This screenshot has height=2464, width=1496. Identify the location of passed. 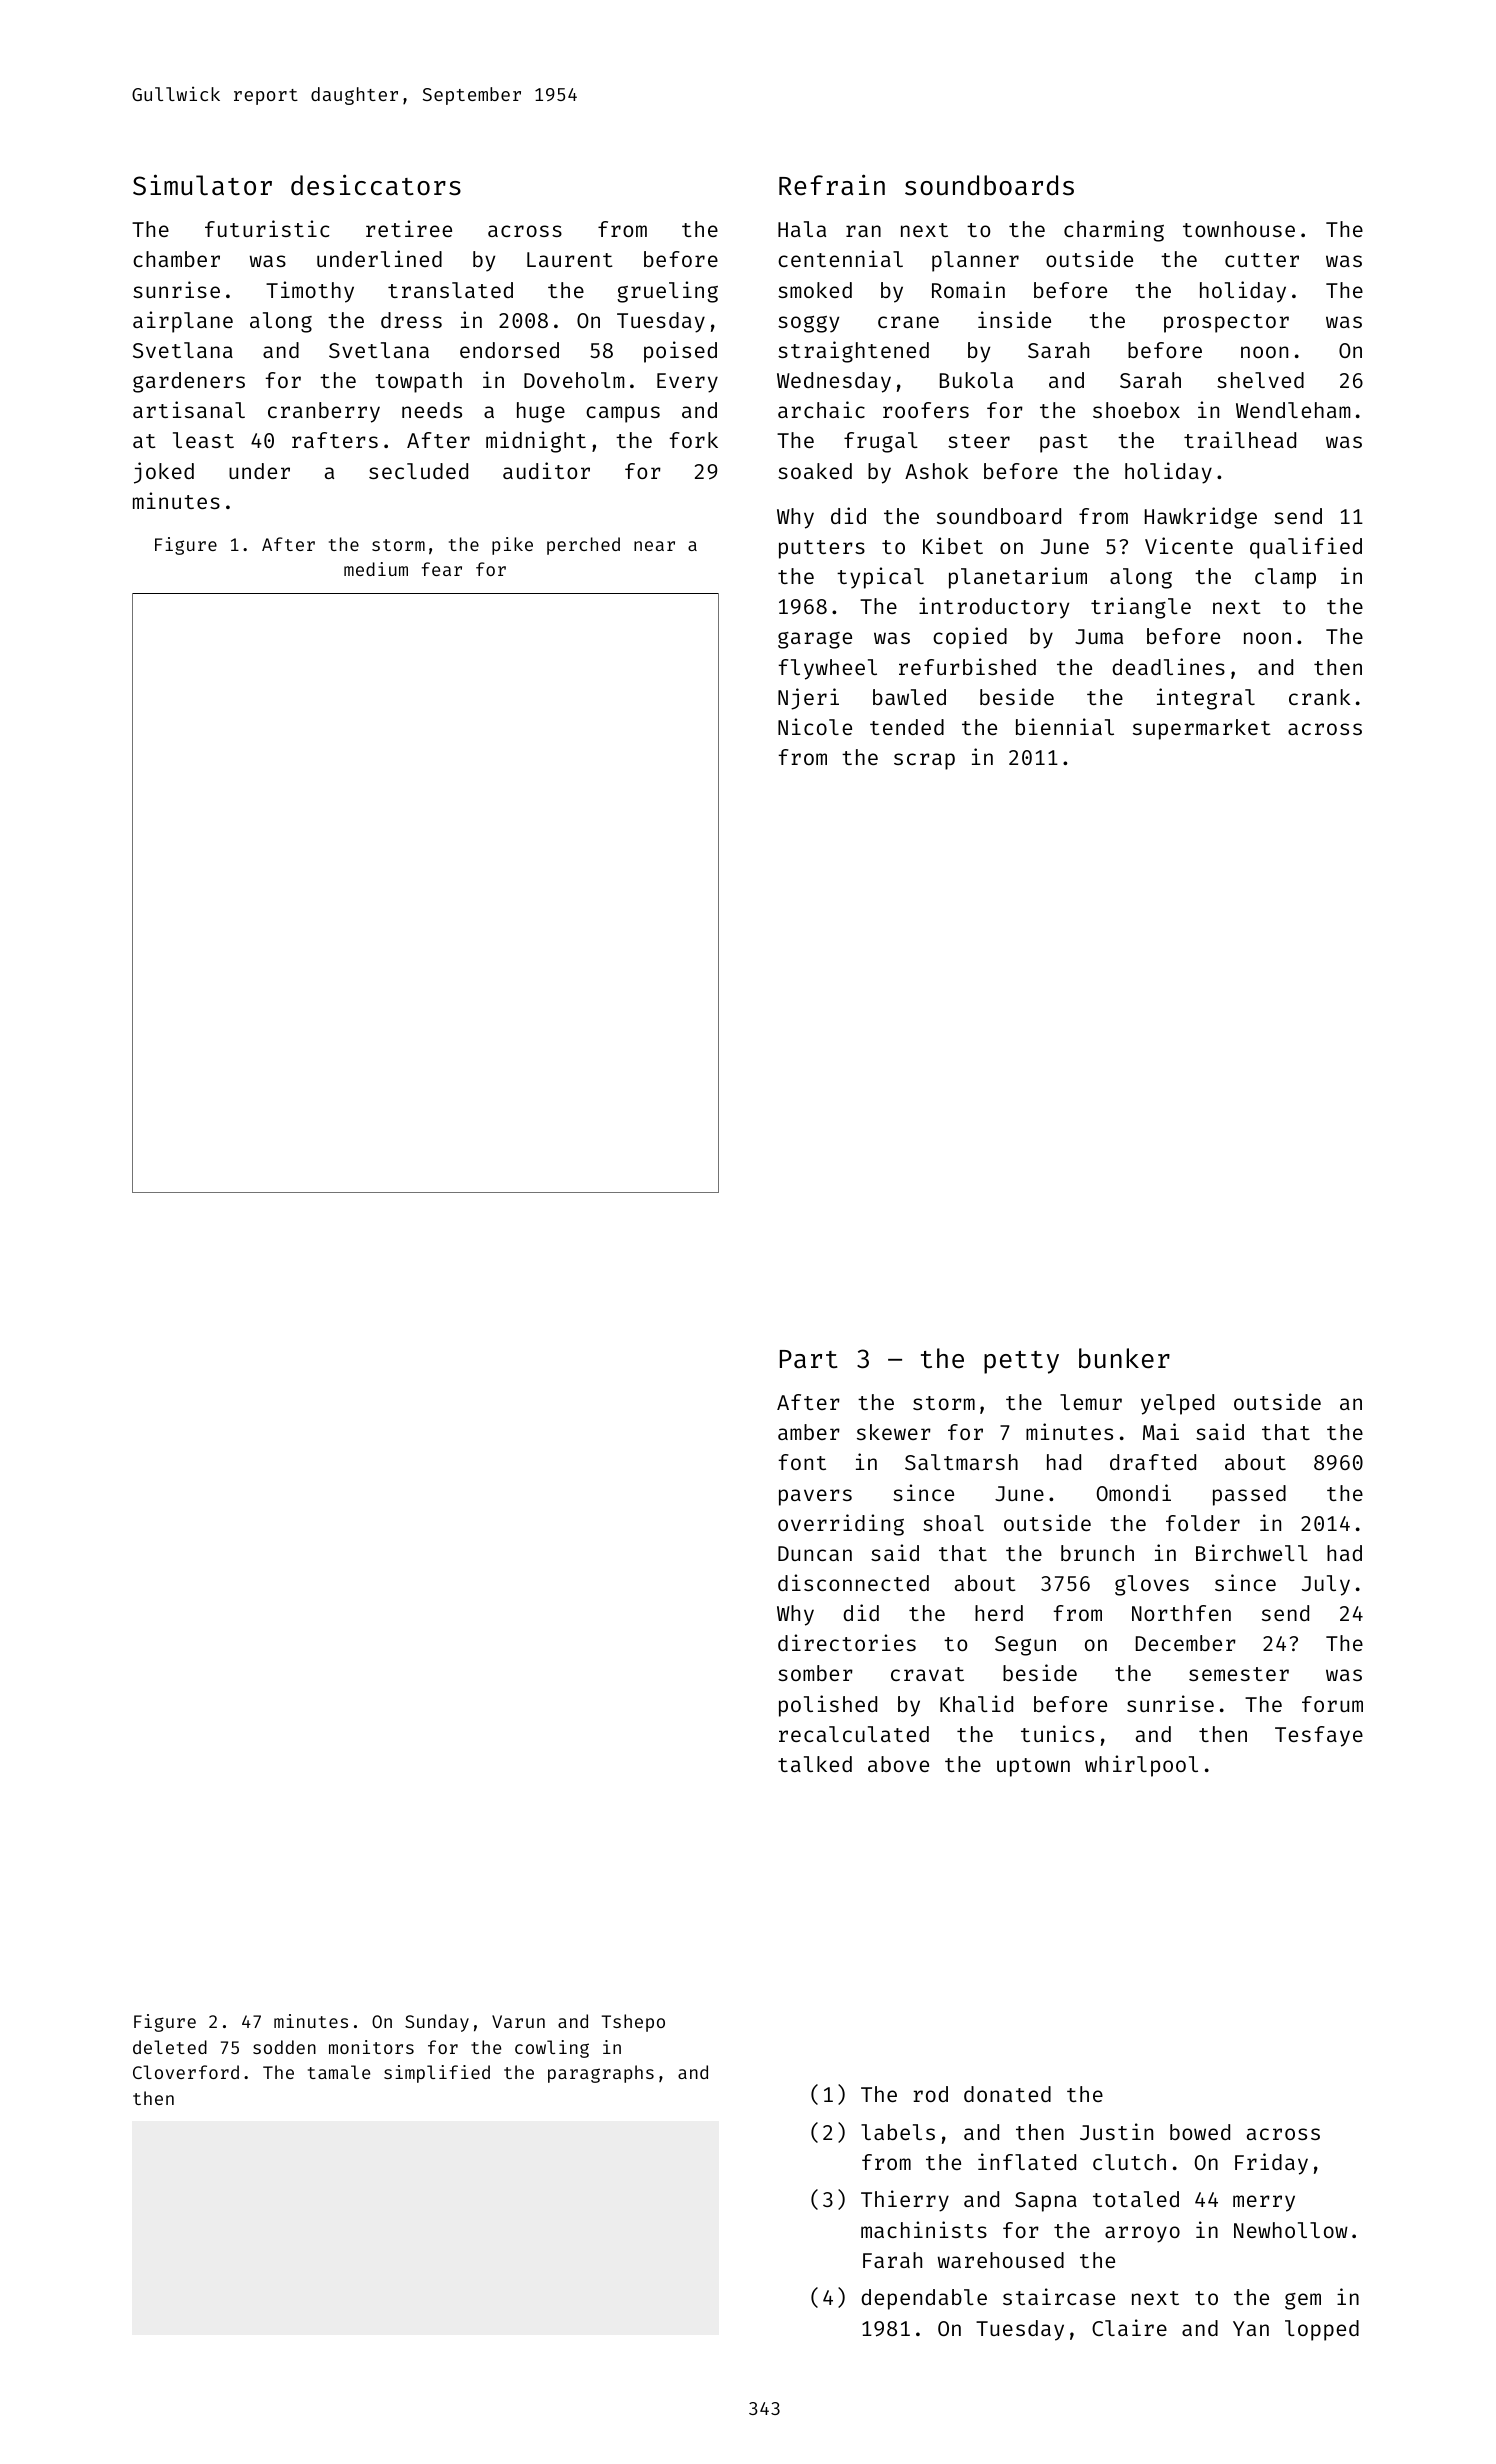
(1249, 1495).
